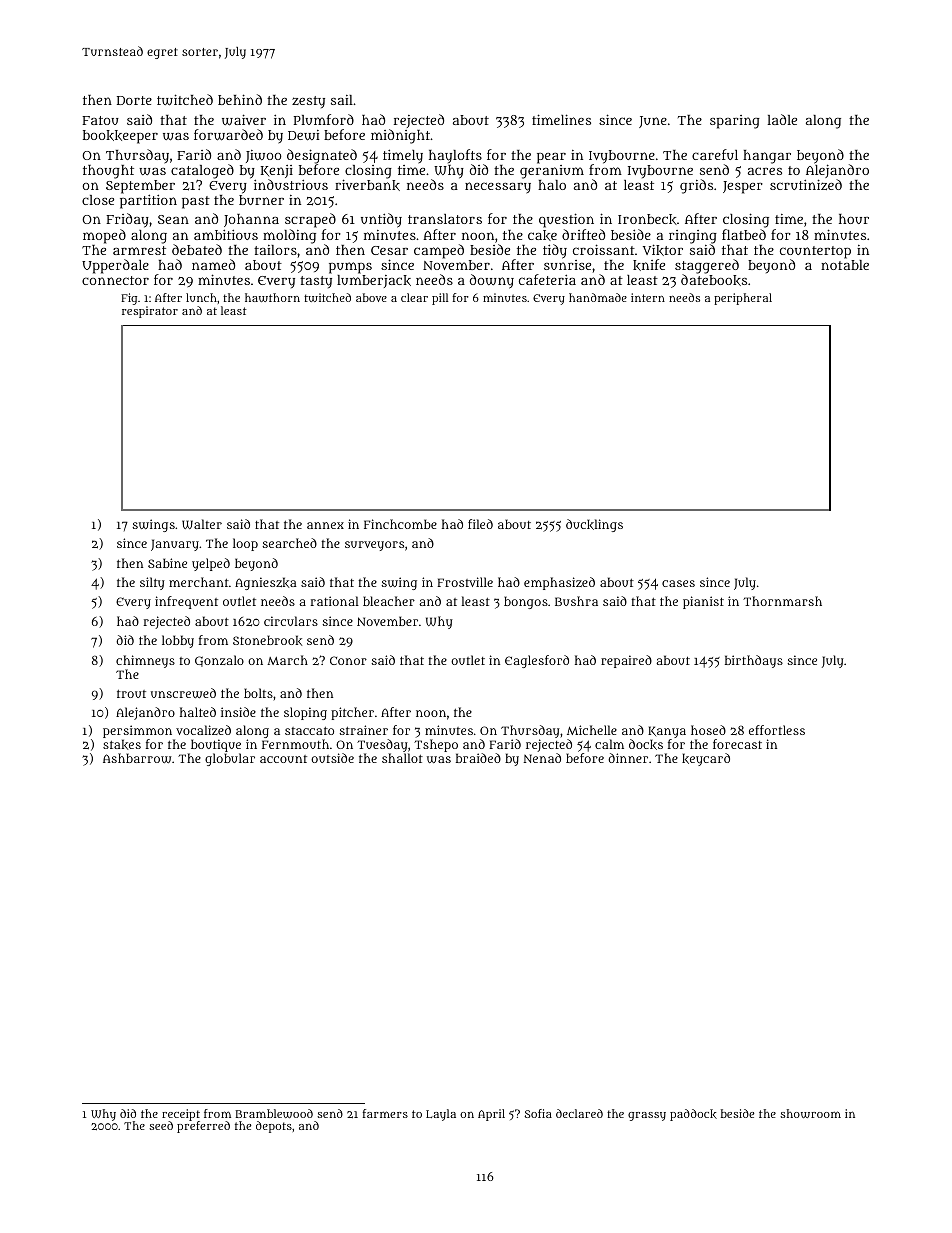 The width and height of the page is (952, 1233). What do you see at coordinates (845, 265) in the page?
I see `notable` at bounding box center [845, 265].
